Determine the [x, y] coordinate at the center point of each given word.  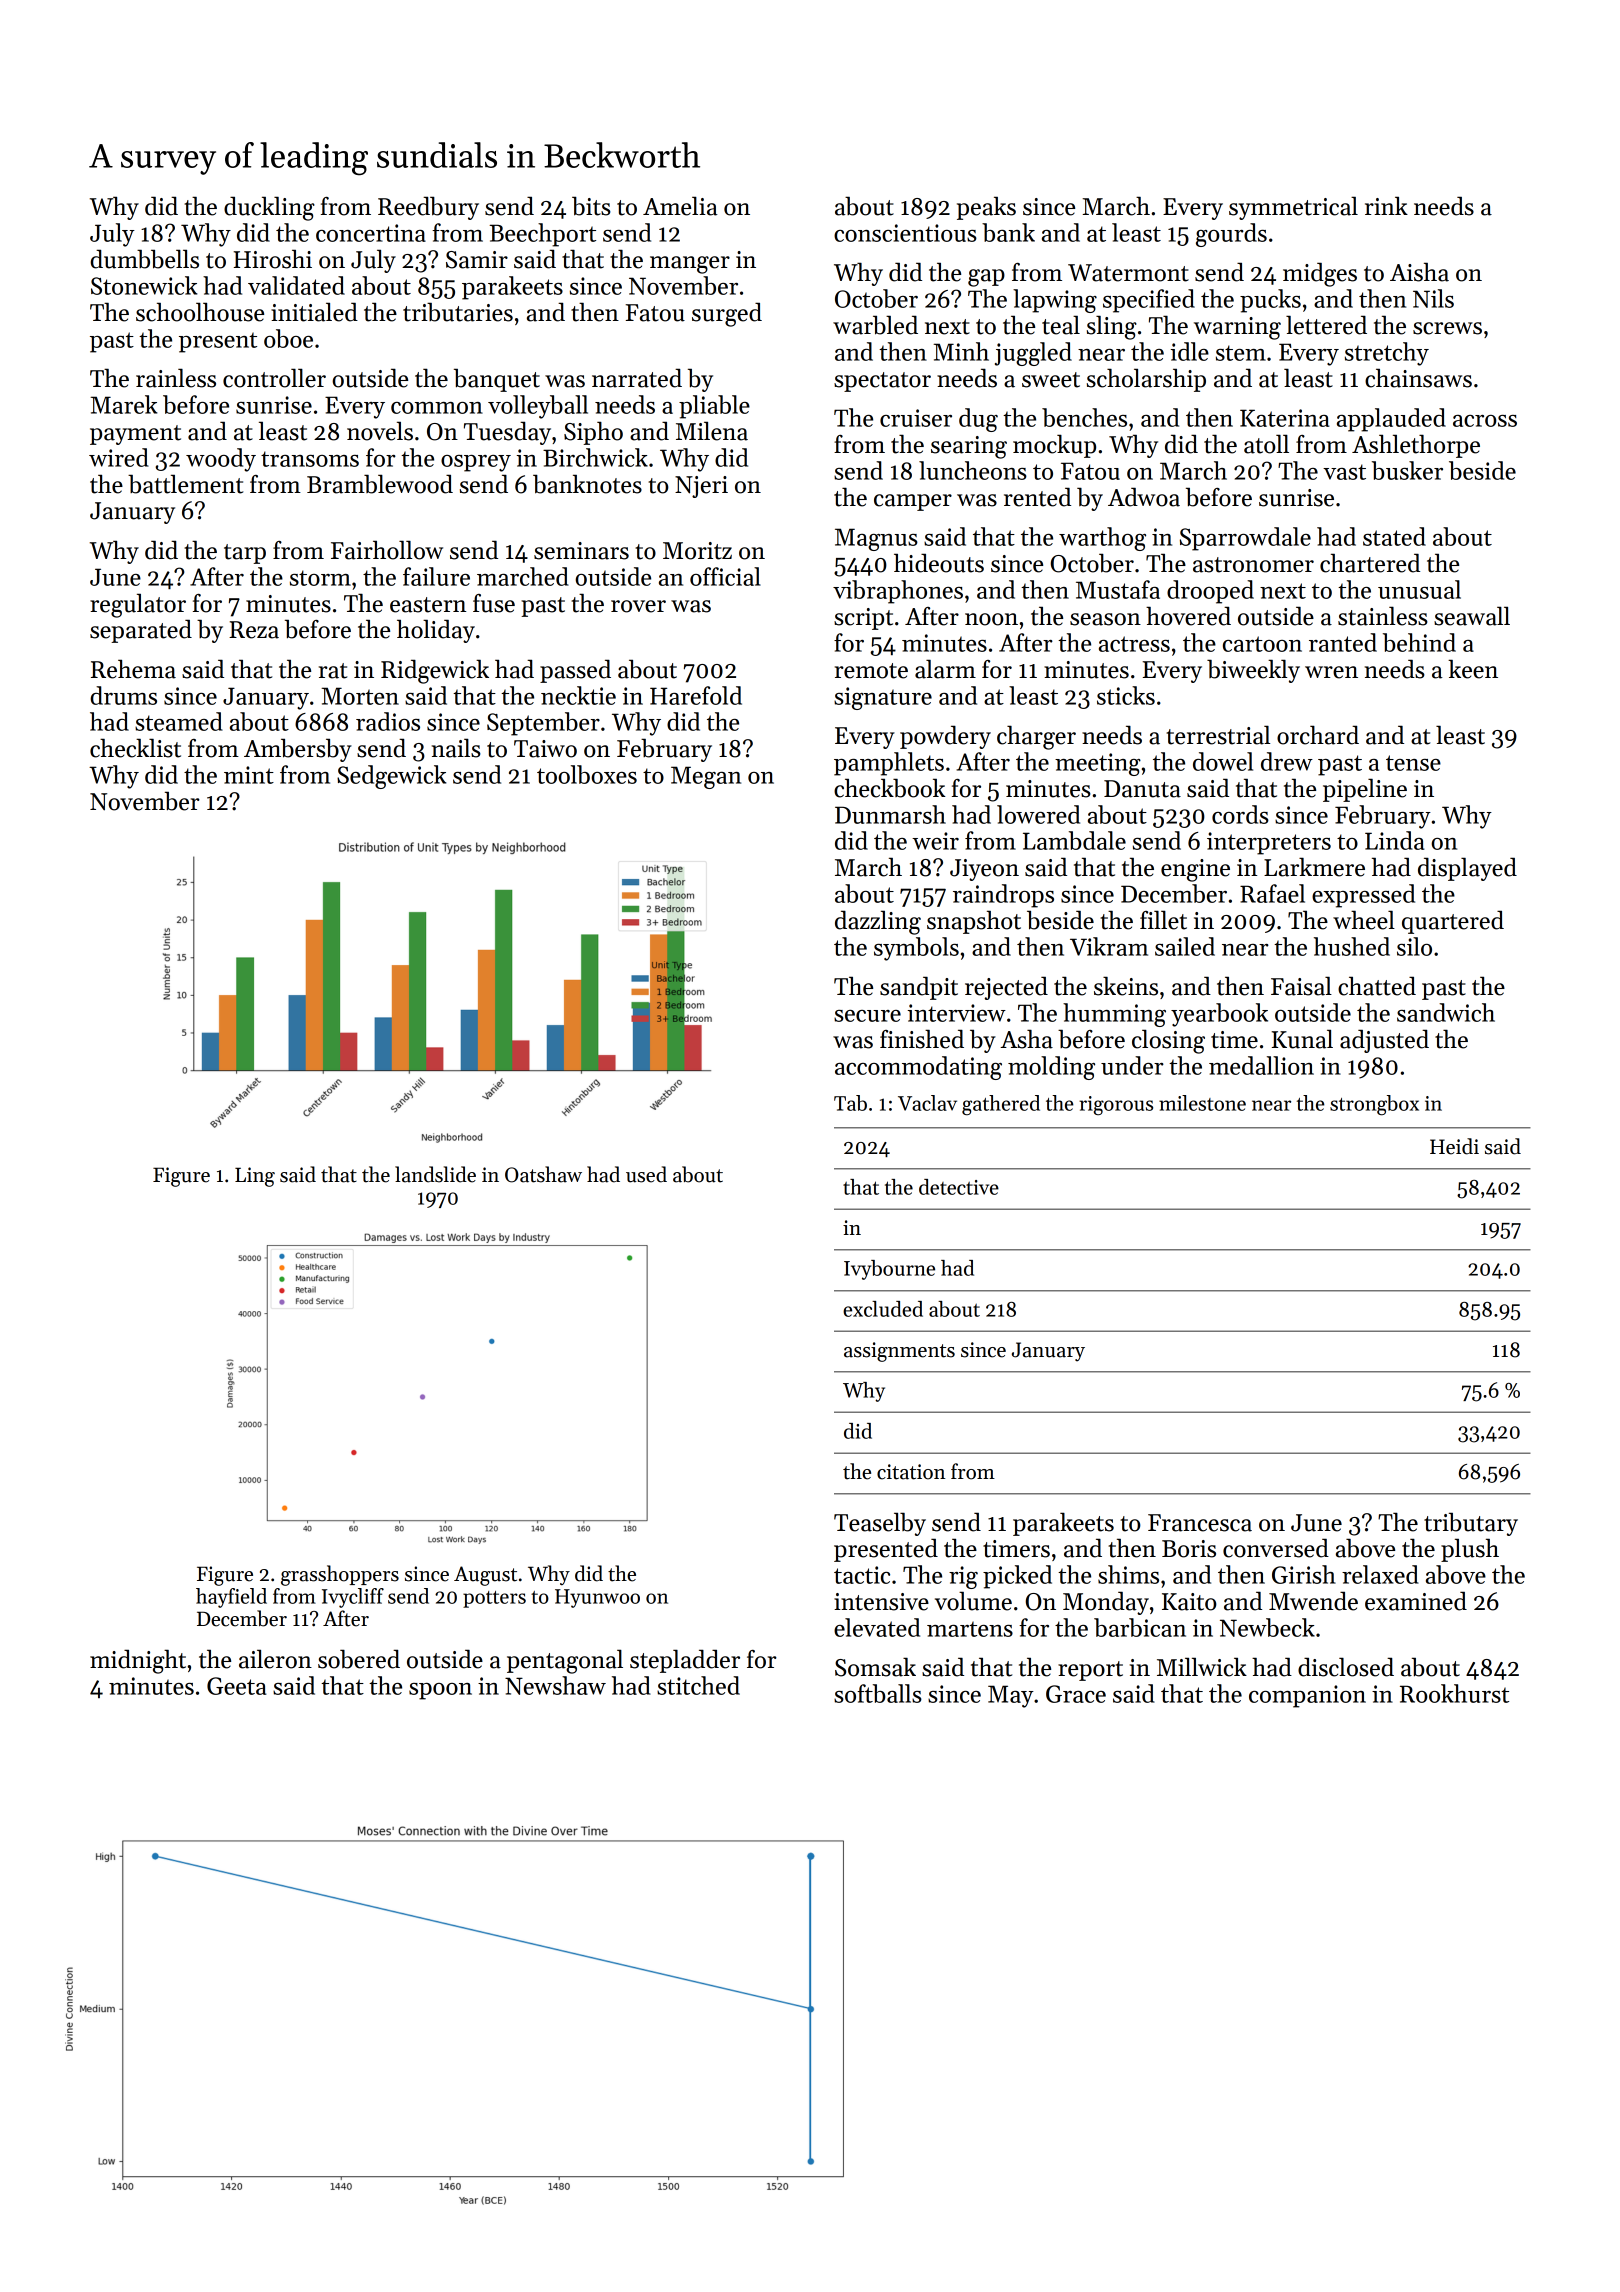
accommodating [918, 1068]
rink [1386, 205]
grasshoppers [340, 1575]
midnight [138, 1661]
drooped [1210, 592]
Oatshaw [543, 1174]
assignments [899, 1352]
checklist [135, 748]
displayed [1467, 869]
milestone [1202, 1103]
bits [591, 206]
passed [575, 671]
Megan [706, 777]
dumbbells [144, 259]
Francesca [1200, 1523]
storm [320, 578]
